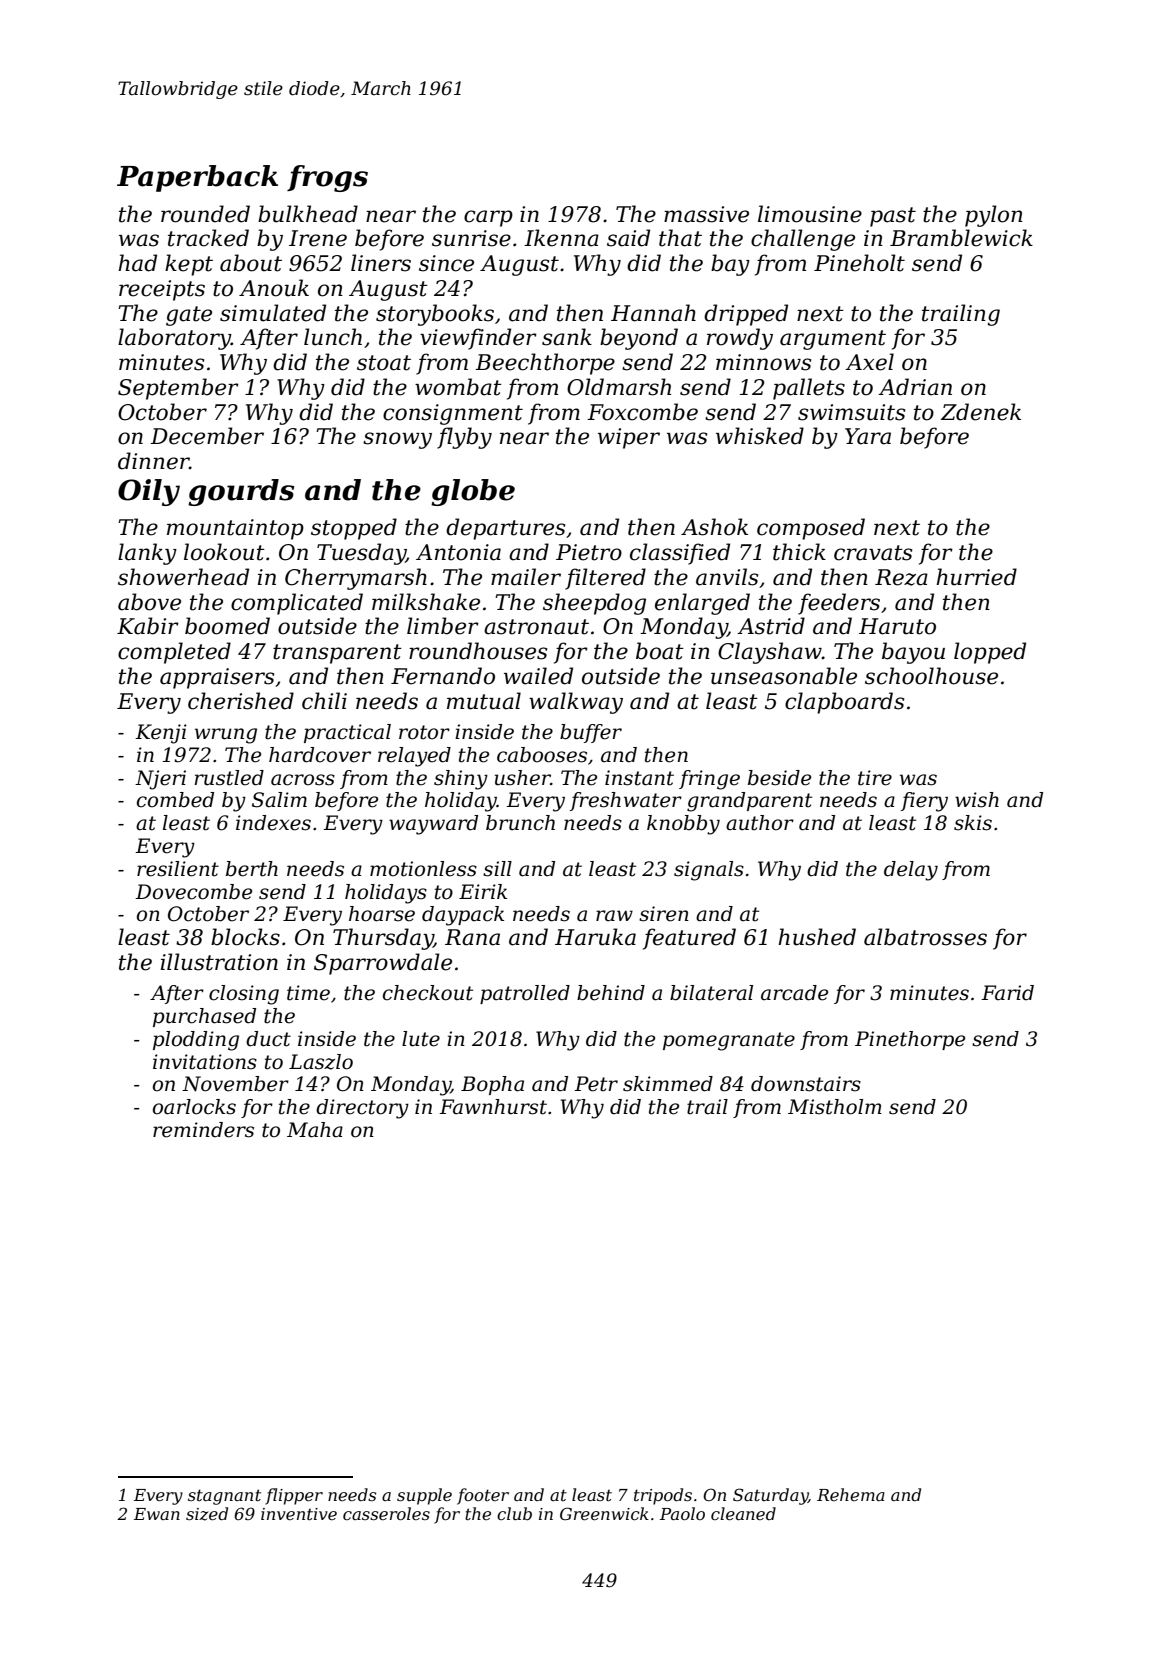 Image resolution: width=1165 pixels, height=1654 pixels. Describe the element at coordinates (207, 1514) in the page. I see `sized` at that location.
